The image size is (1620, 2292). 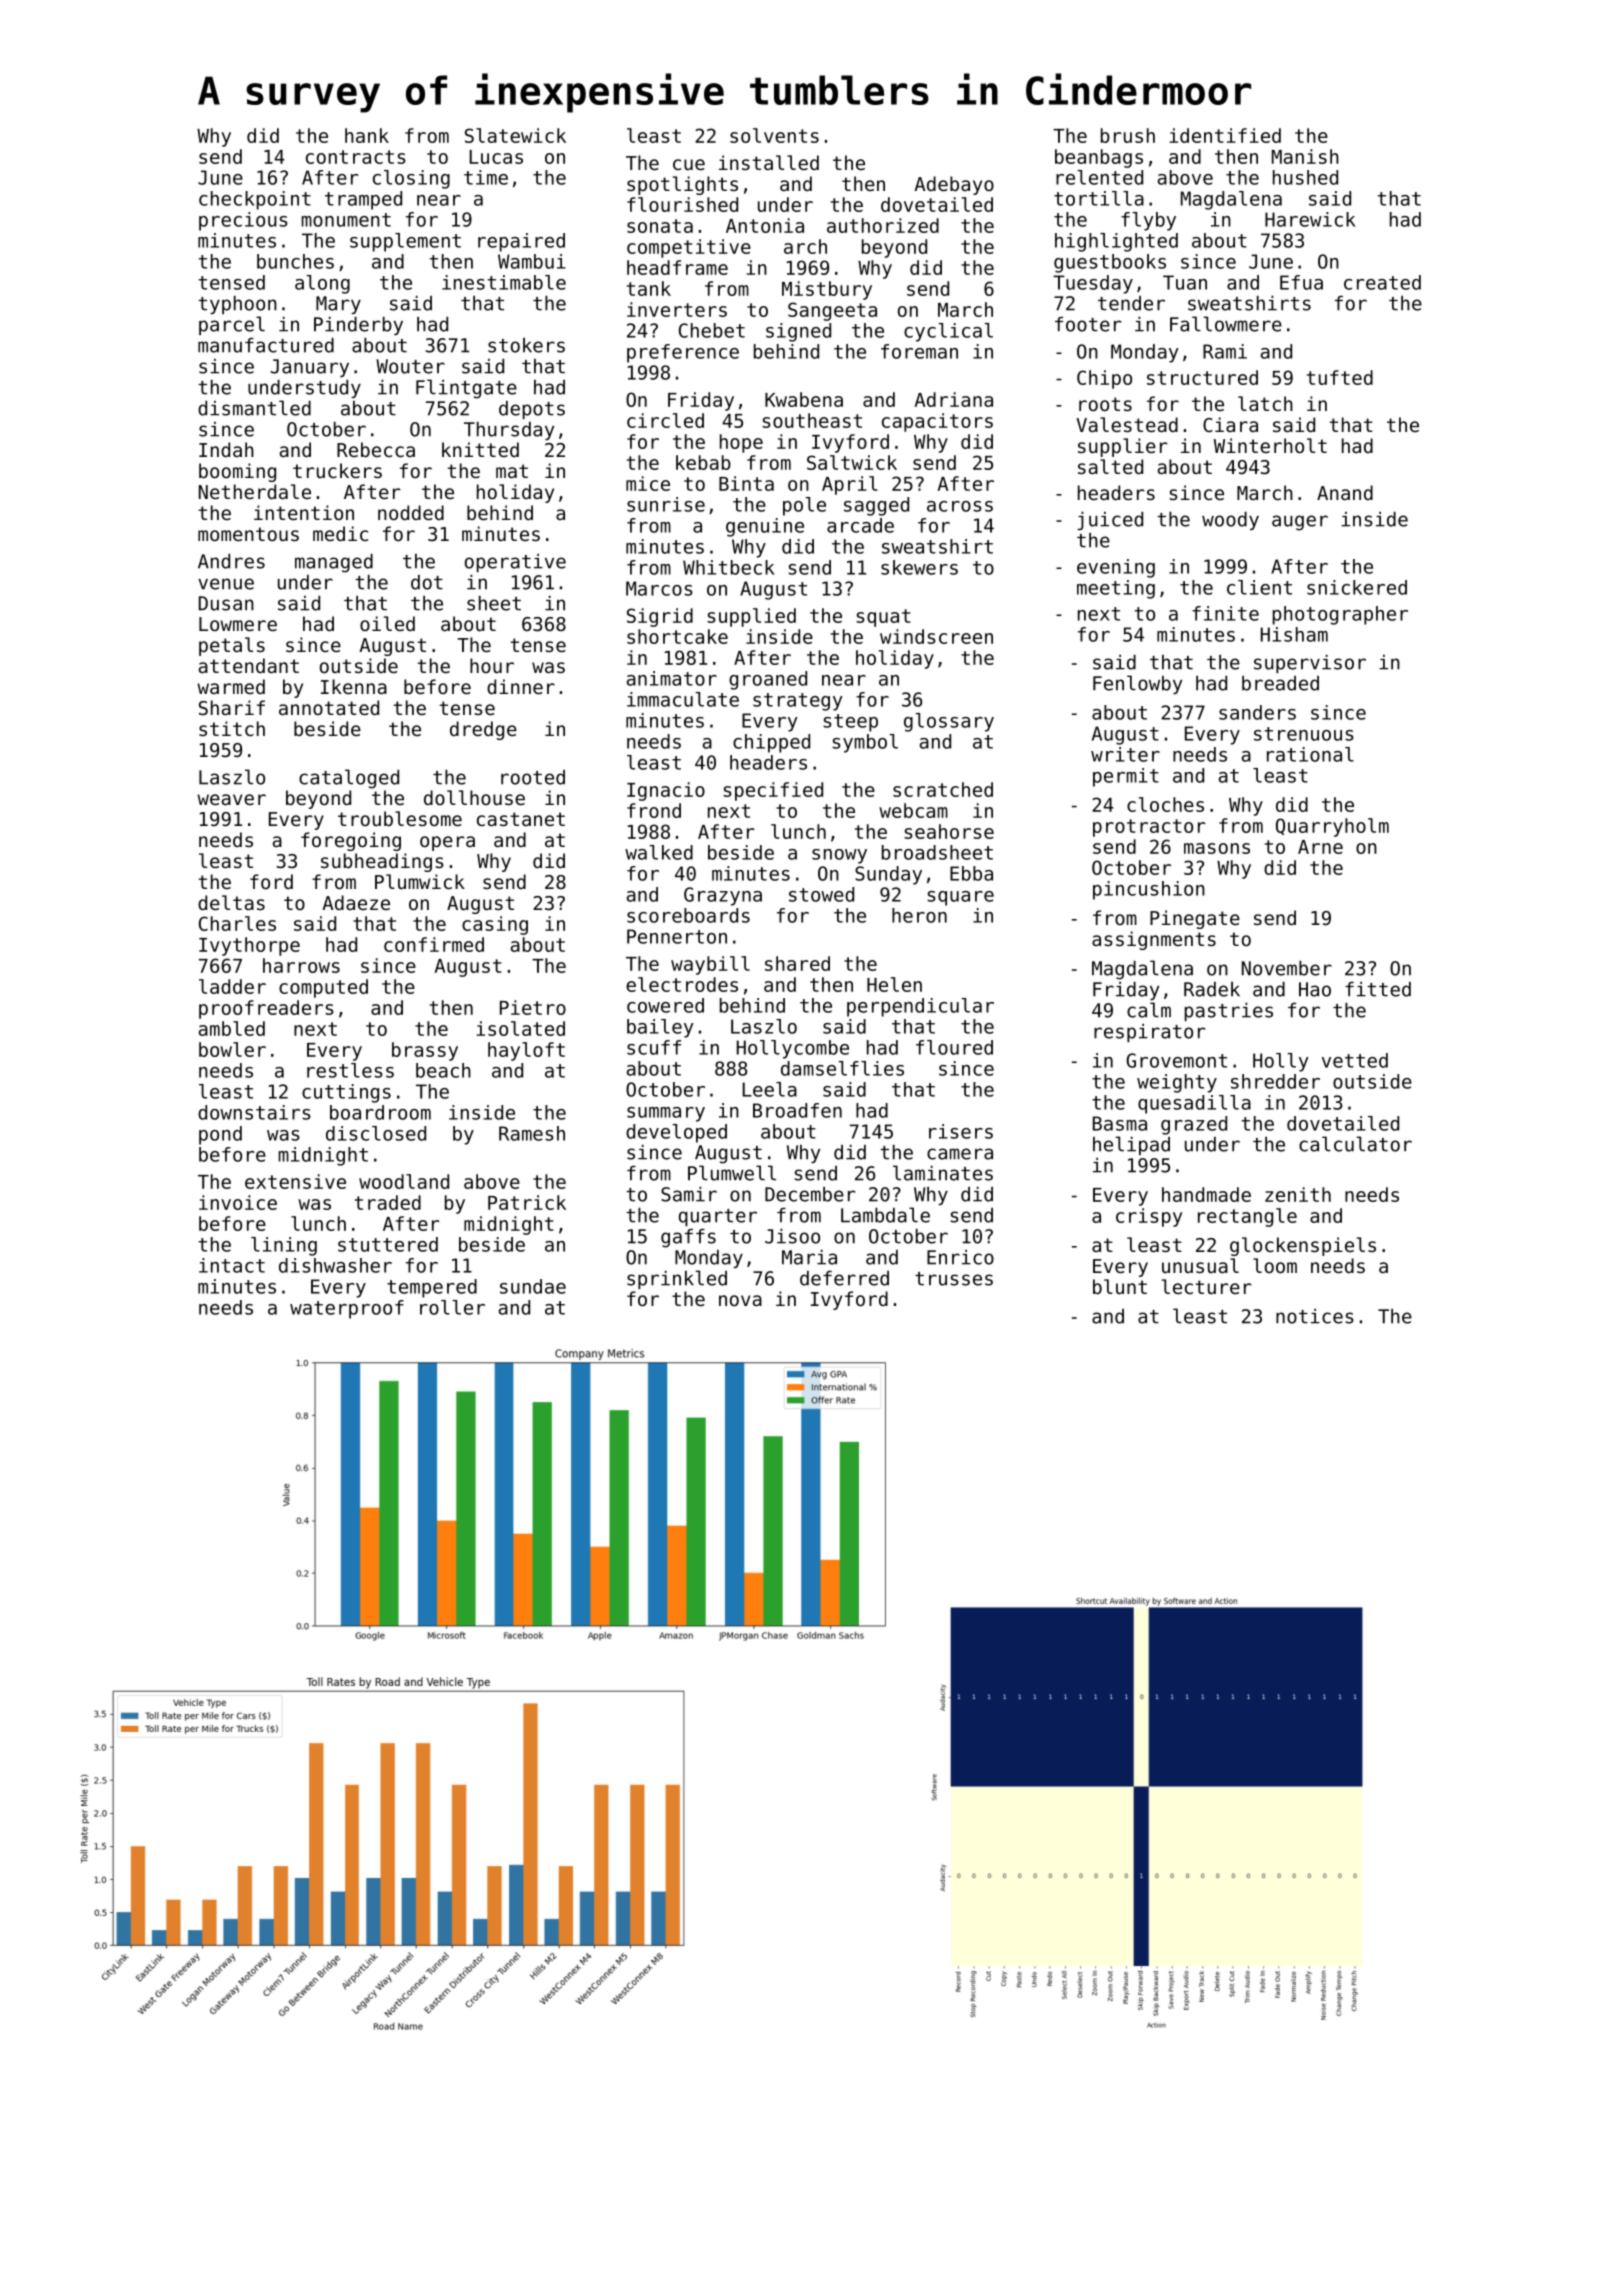 What do you see at coordinates (1217, 848) in the page?
I see `masons` at bounding box center [1217, 848].
